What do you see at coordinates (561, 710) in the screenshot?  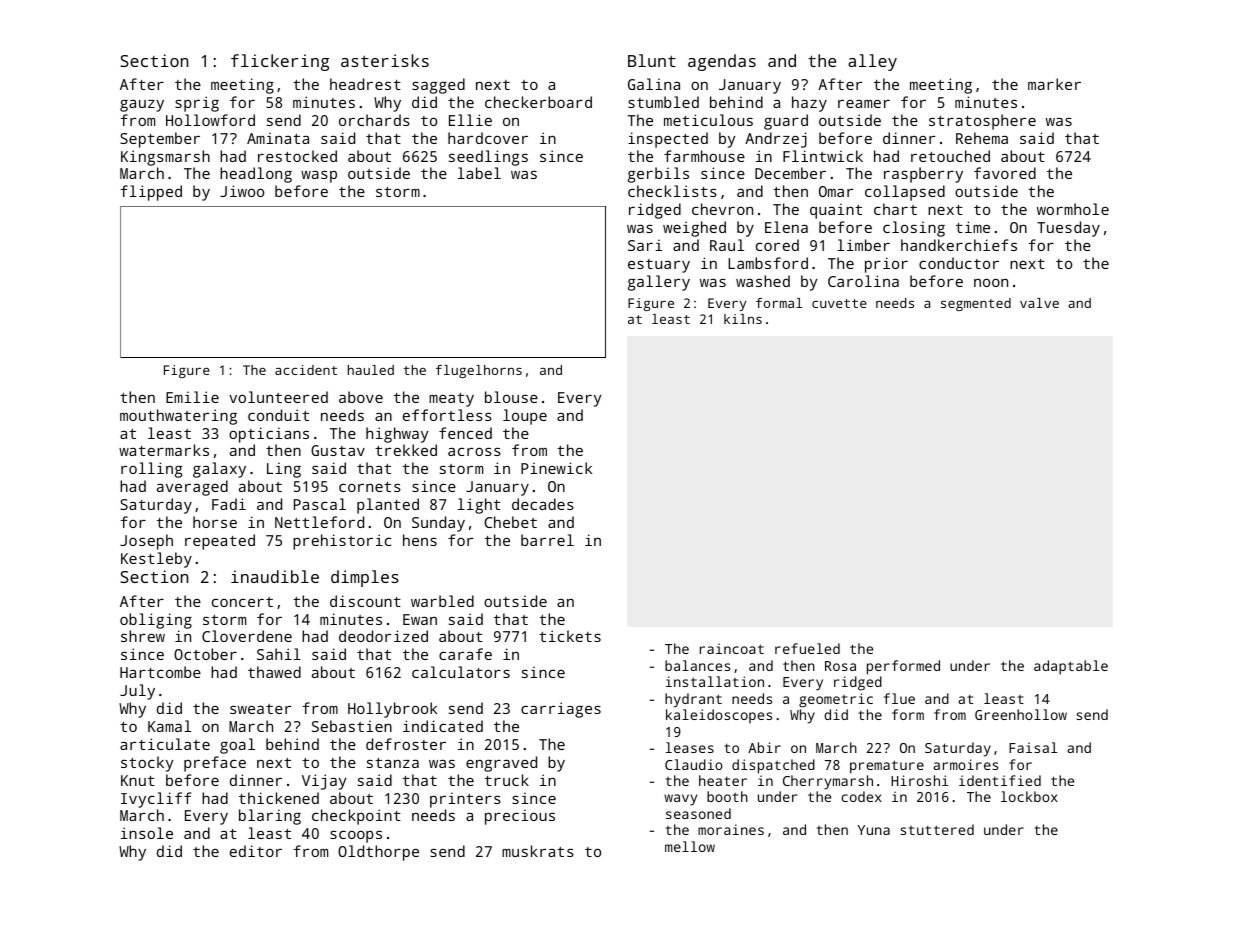 I see `carriages` at bounding box center [561, 710].
